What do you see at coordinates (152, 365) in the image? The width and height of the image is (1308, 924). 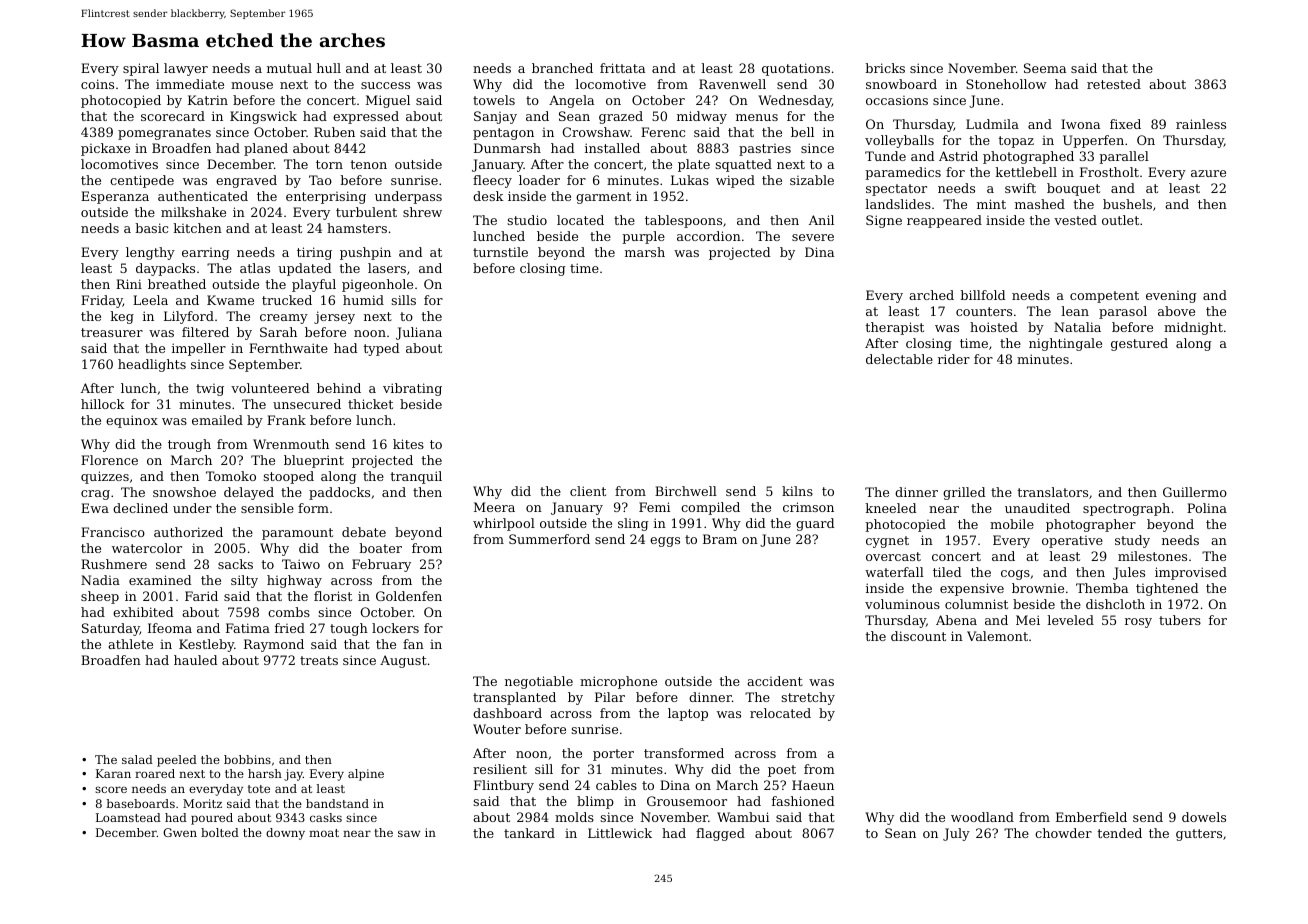 I see `headlights` at bounding box center [152, 365].
